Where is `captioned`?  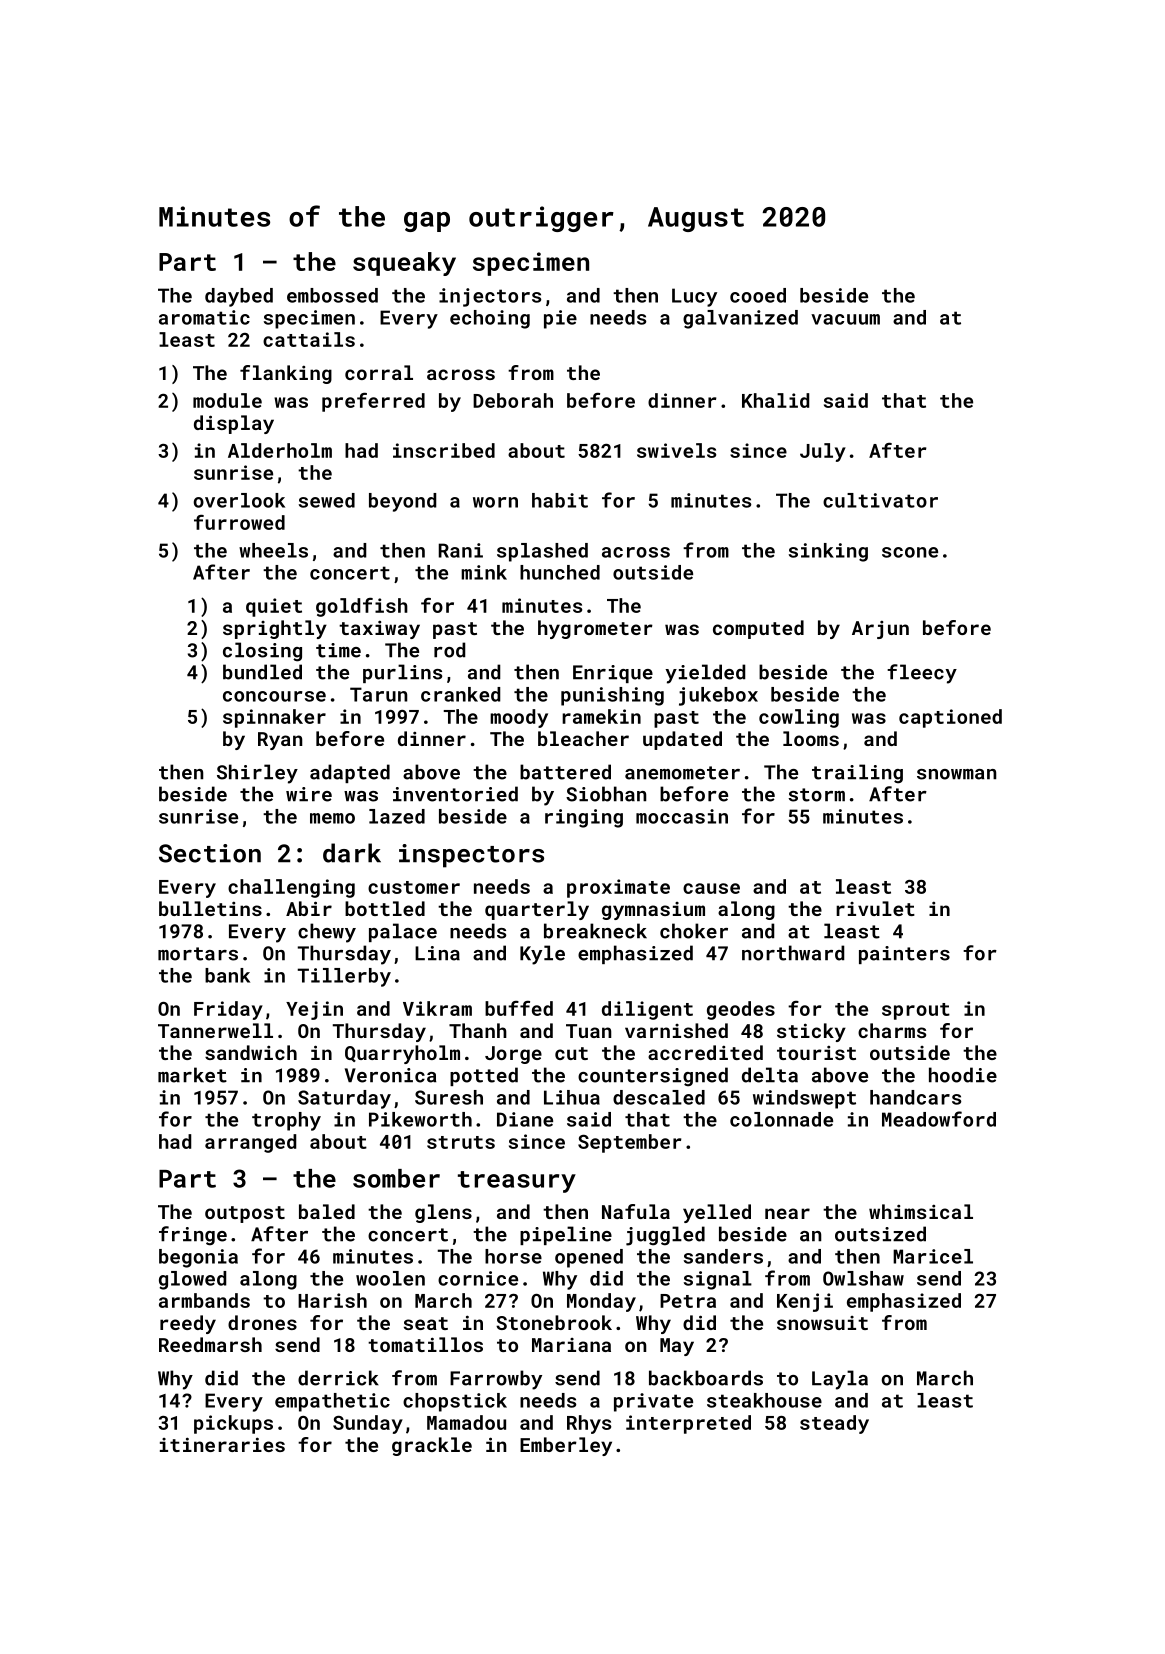 captioned is located at coordinates (950, 718).
